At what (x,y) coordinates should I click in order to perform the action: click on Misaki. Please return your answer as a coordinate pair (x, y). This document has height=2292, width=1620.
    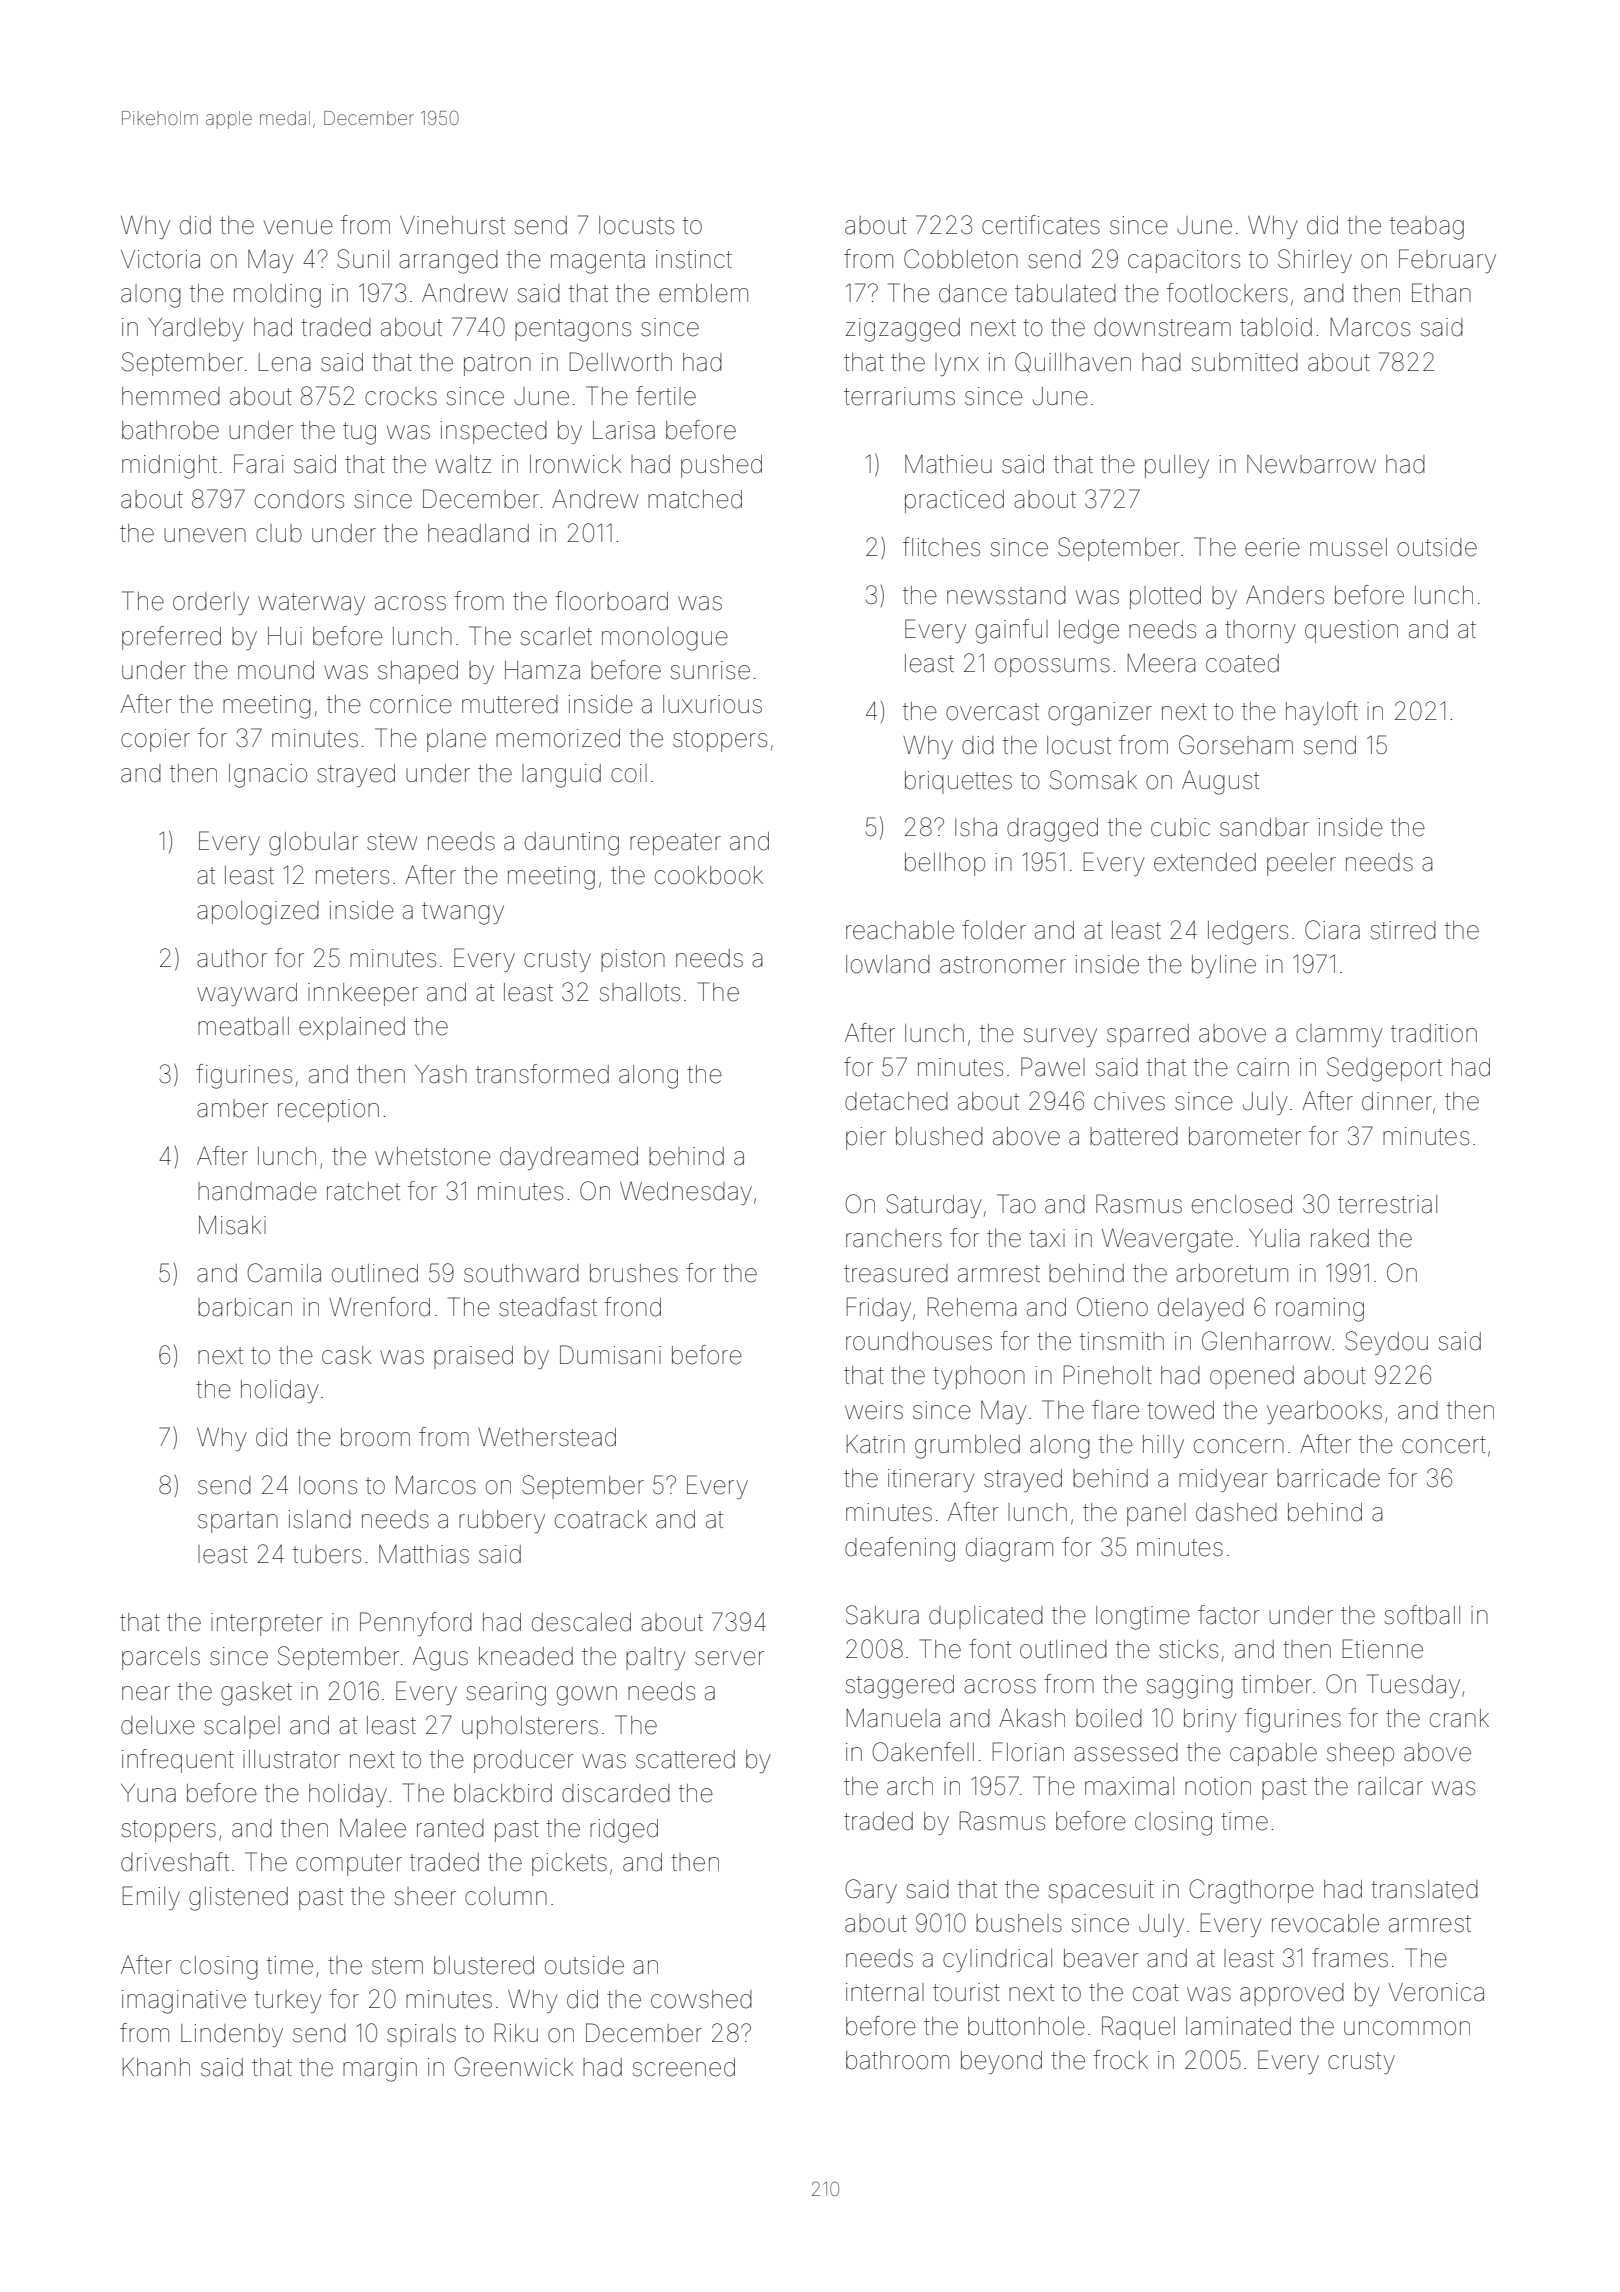
    Looking at the image, I should click on (232, 1225).
